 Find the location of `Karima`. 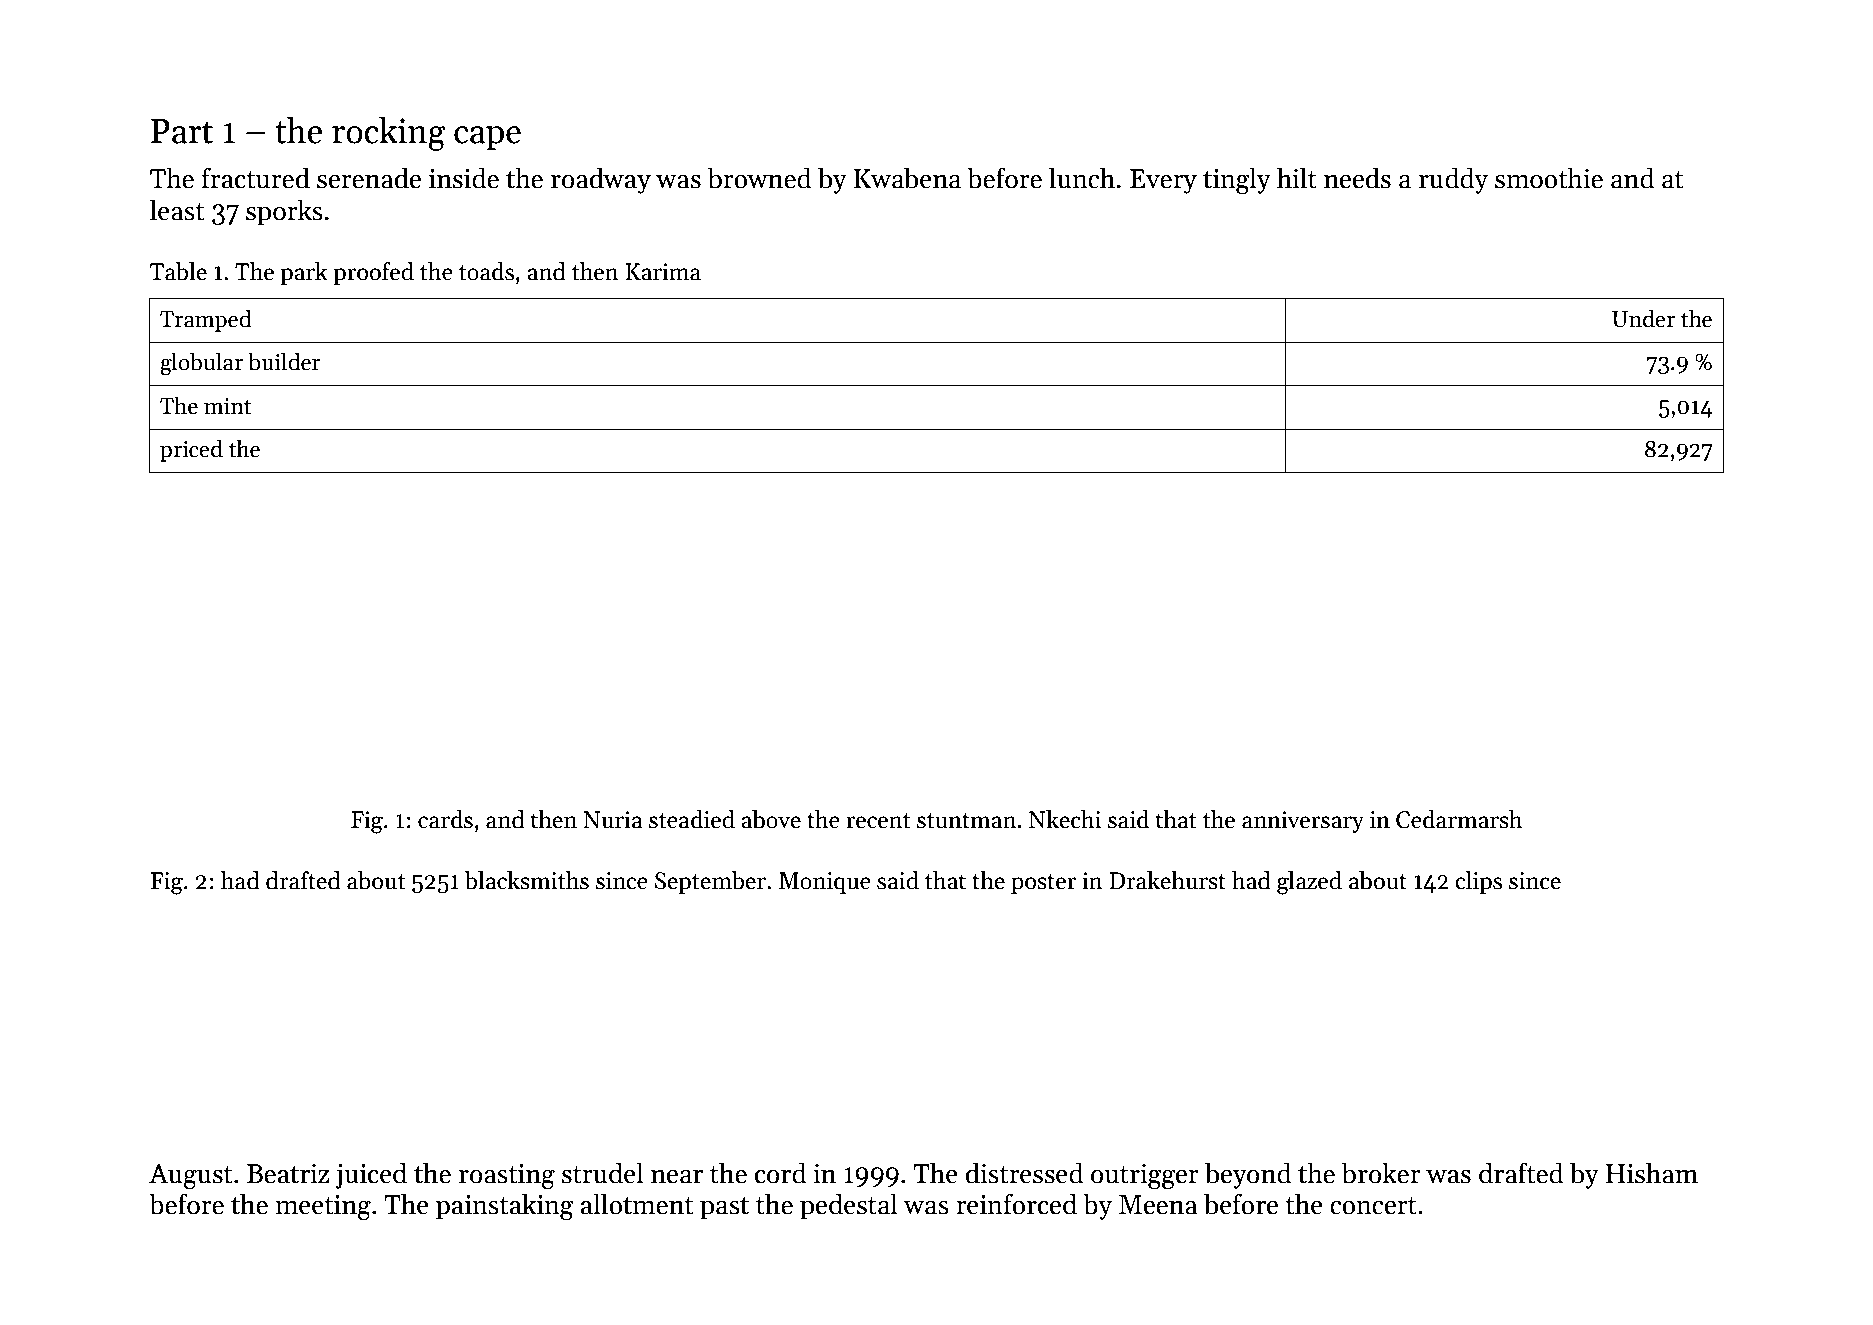

Karima is located at coordinates (663, 272).
